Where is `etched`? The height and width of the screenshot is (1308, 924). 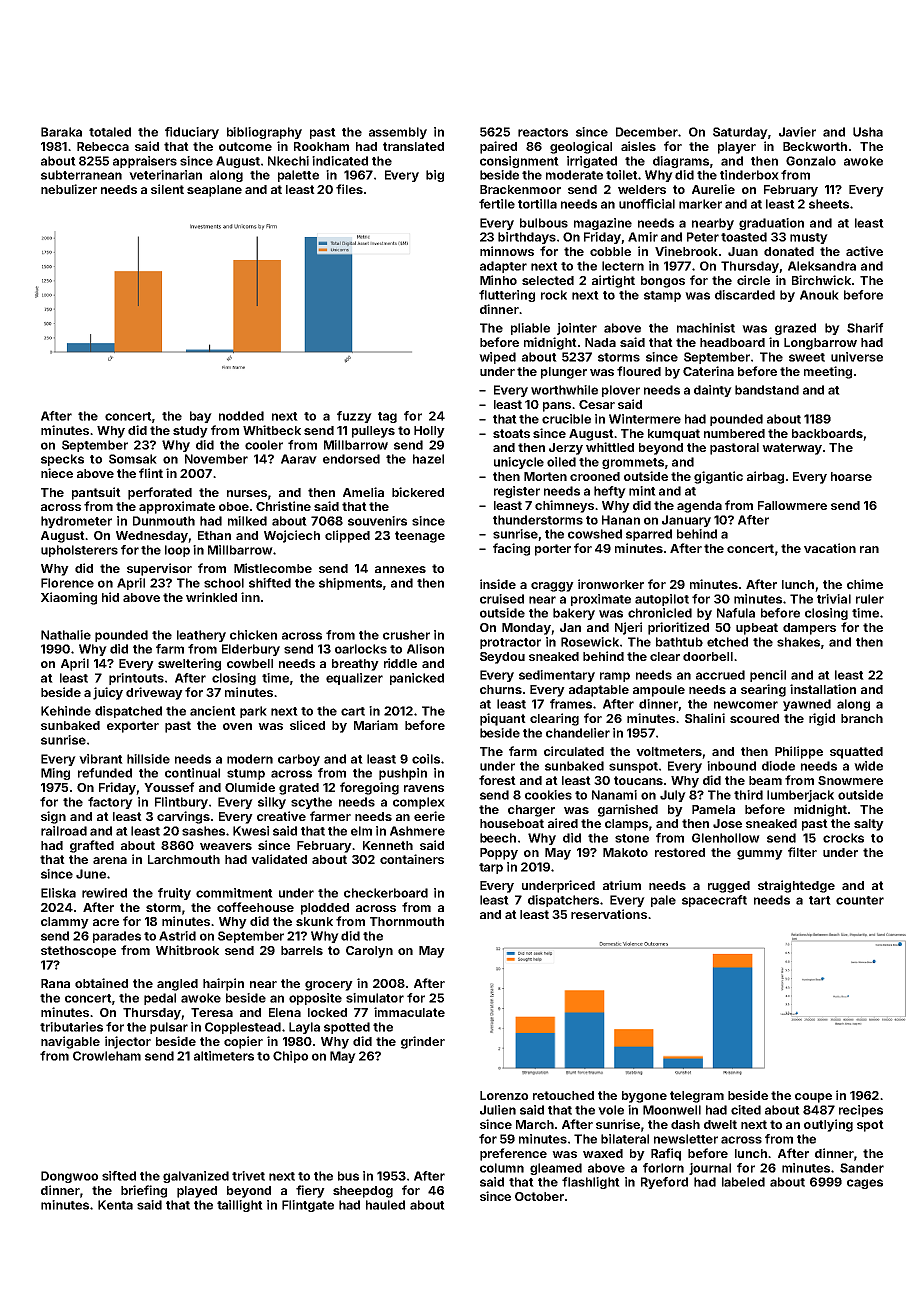 etched is located at coordinates (727, 642).
